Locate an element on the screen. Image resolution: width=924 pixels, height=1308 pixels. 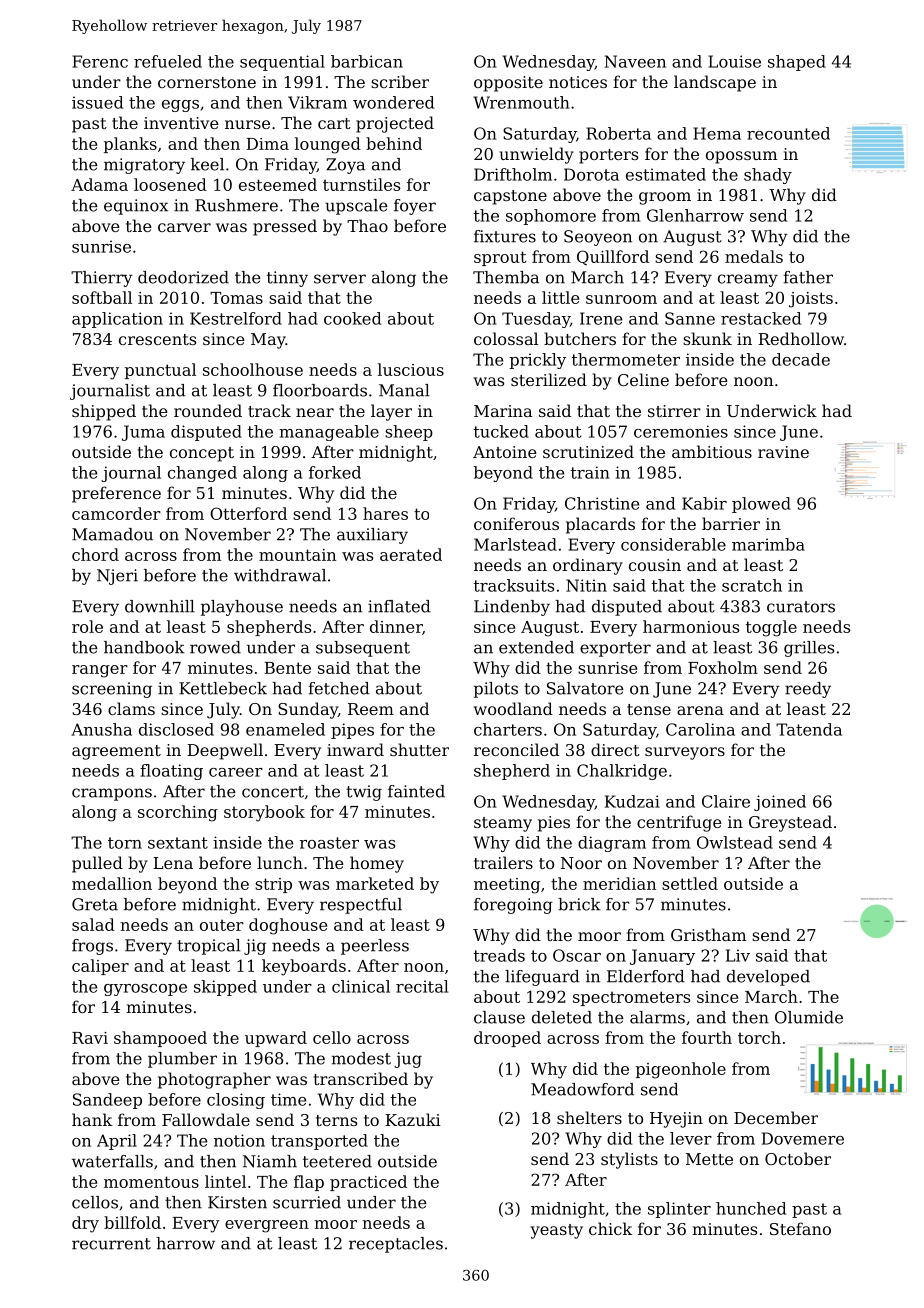
concert is located at coordinates (273, 792).
